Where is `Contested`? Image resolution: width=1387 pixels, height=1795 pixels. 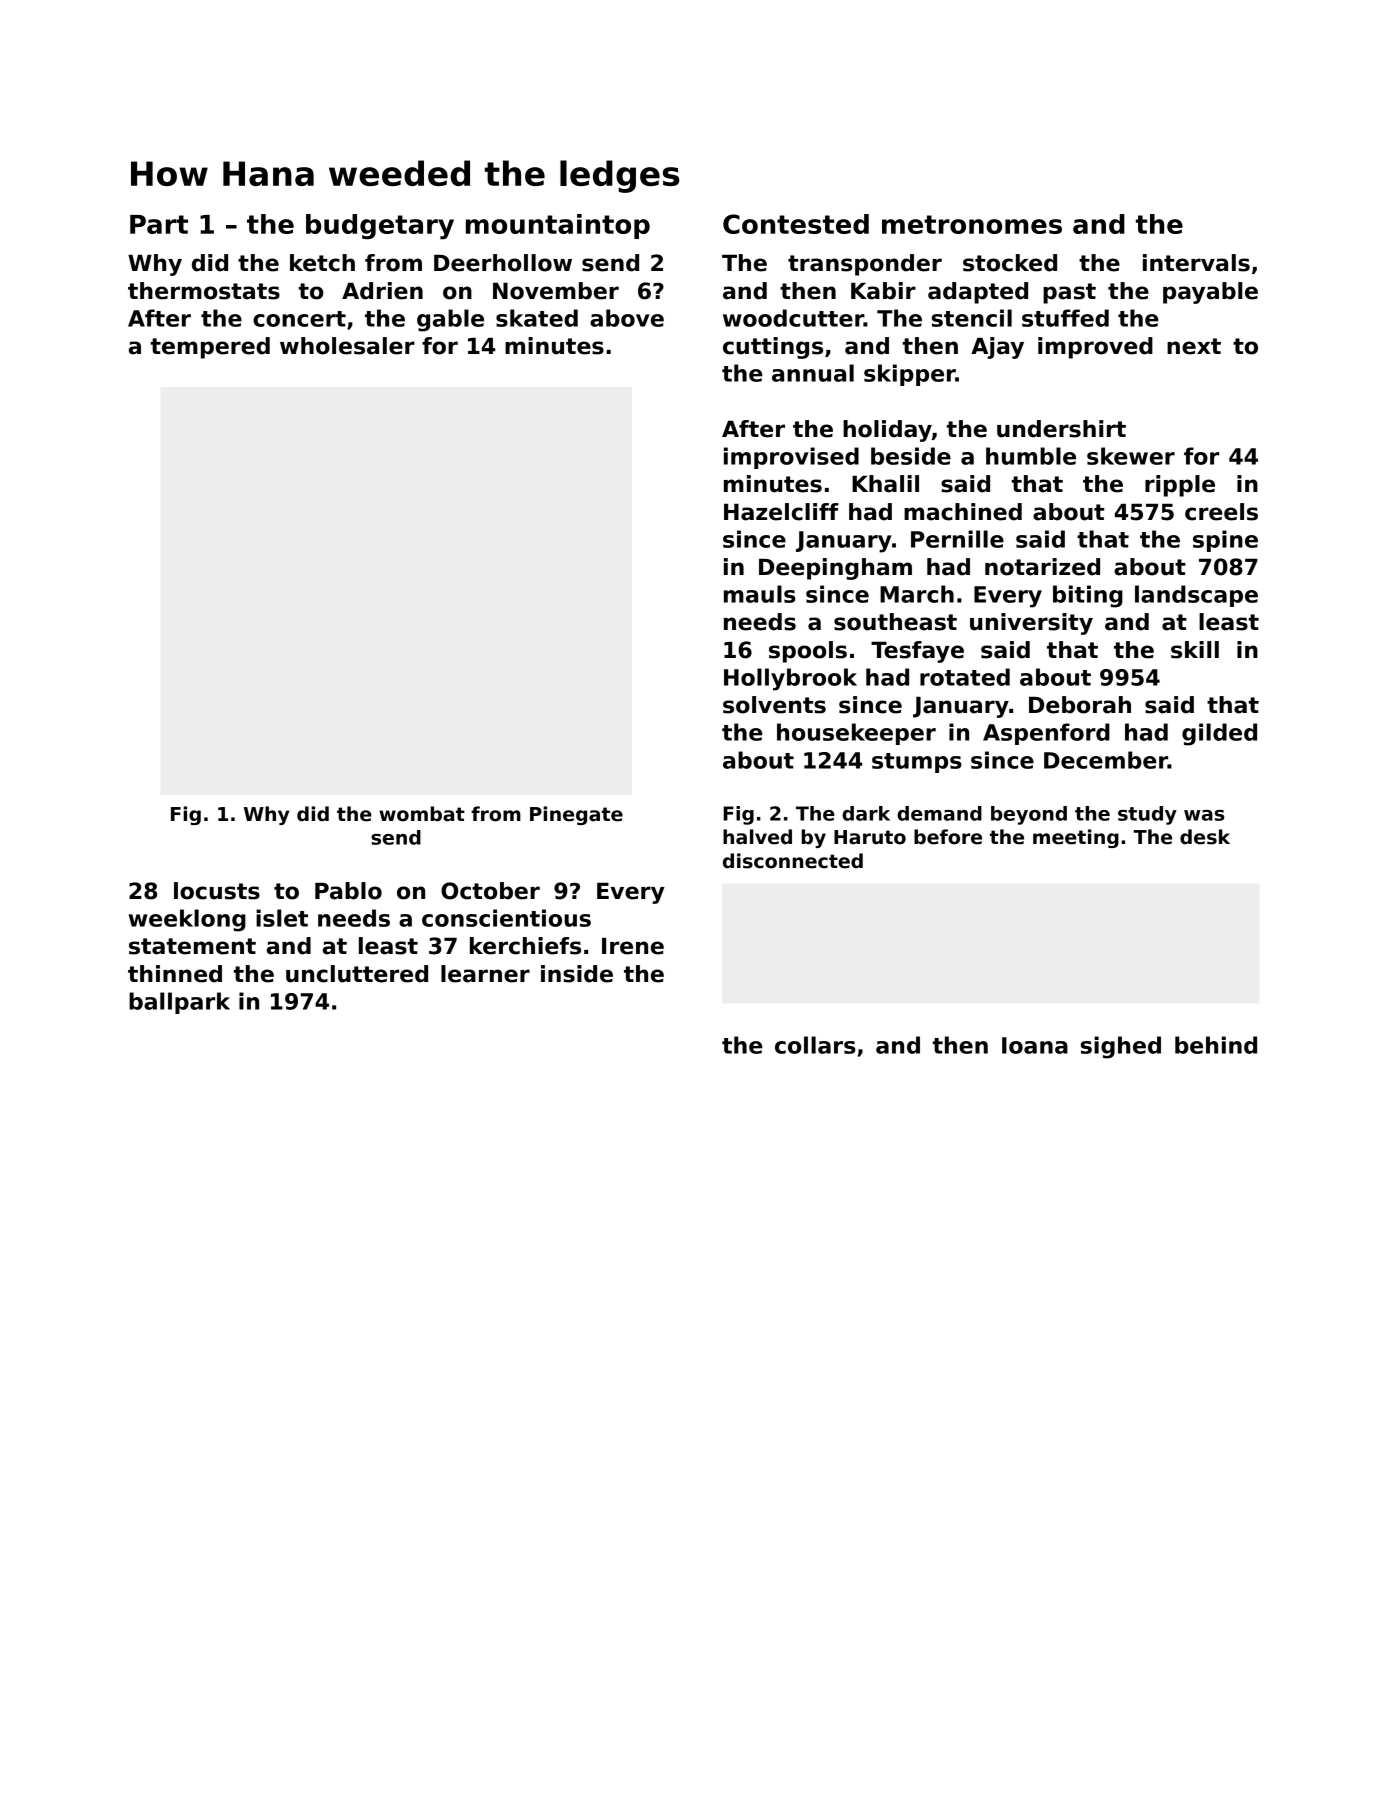 Contested is located at coordinates (796, 224).
